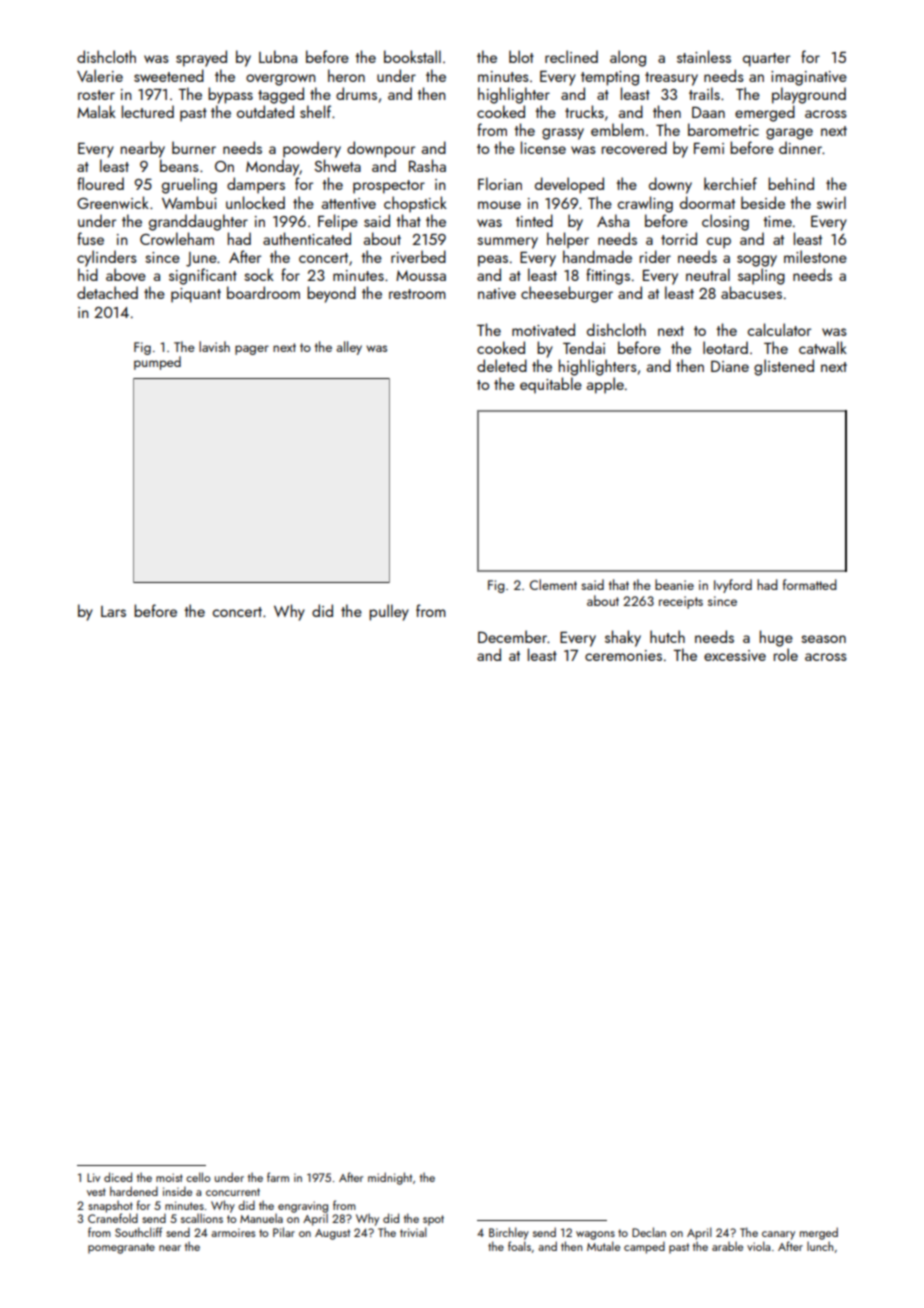 The width and height of the image is (924, 1308). I want to click on canary, so click(778, 1235).
